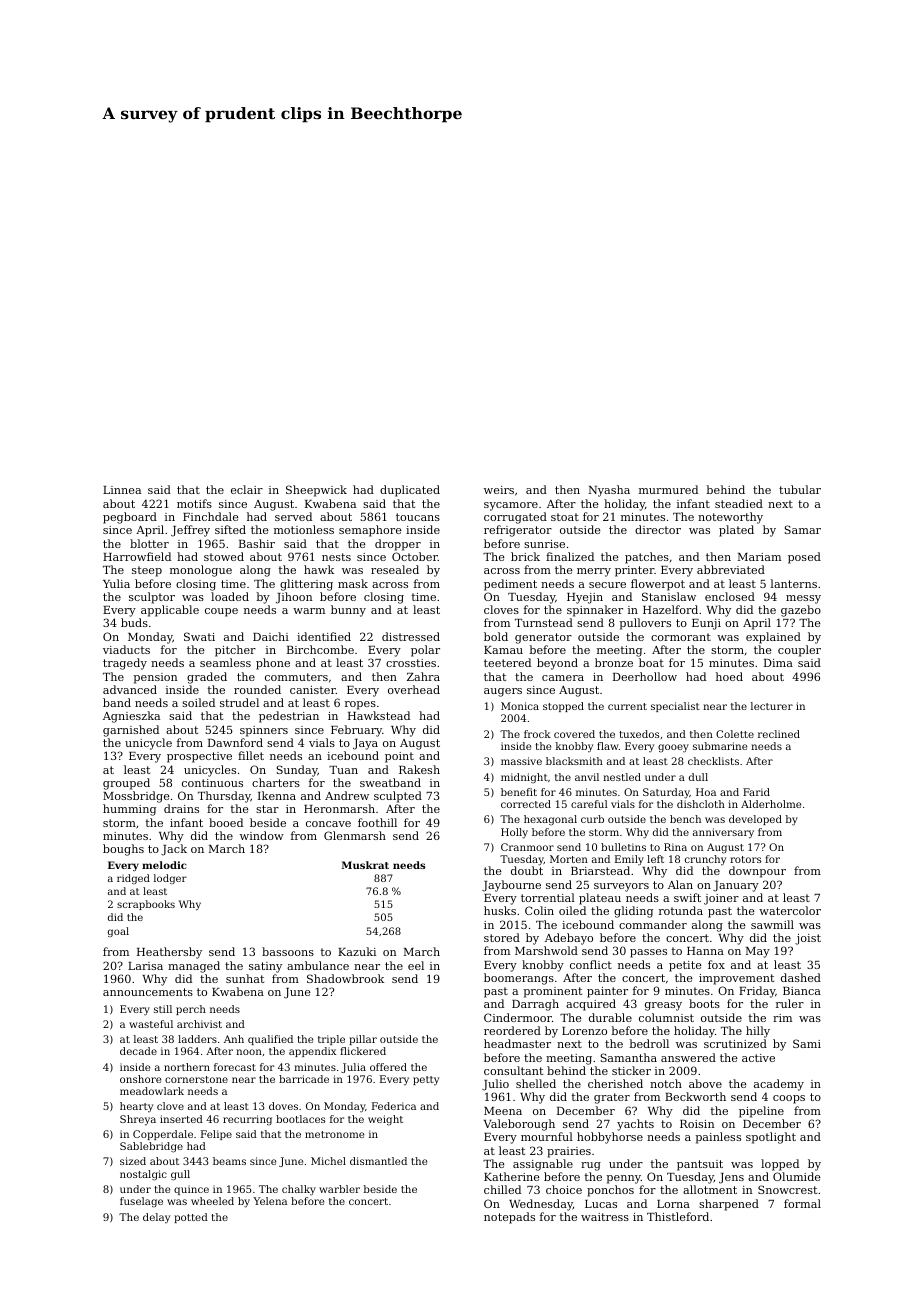  Describe the element at coordinates (191, 1218) in the document. I see `potted` at that location.
